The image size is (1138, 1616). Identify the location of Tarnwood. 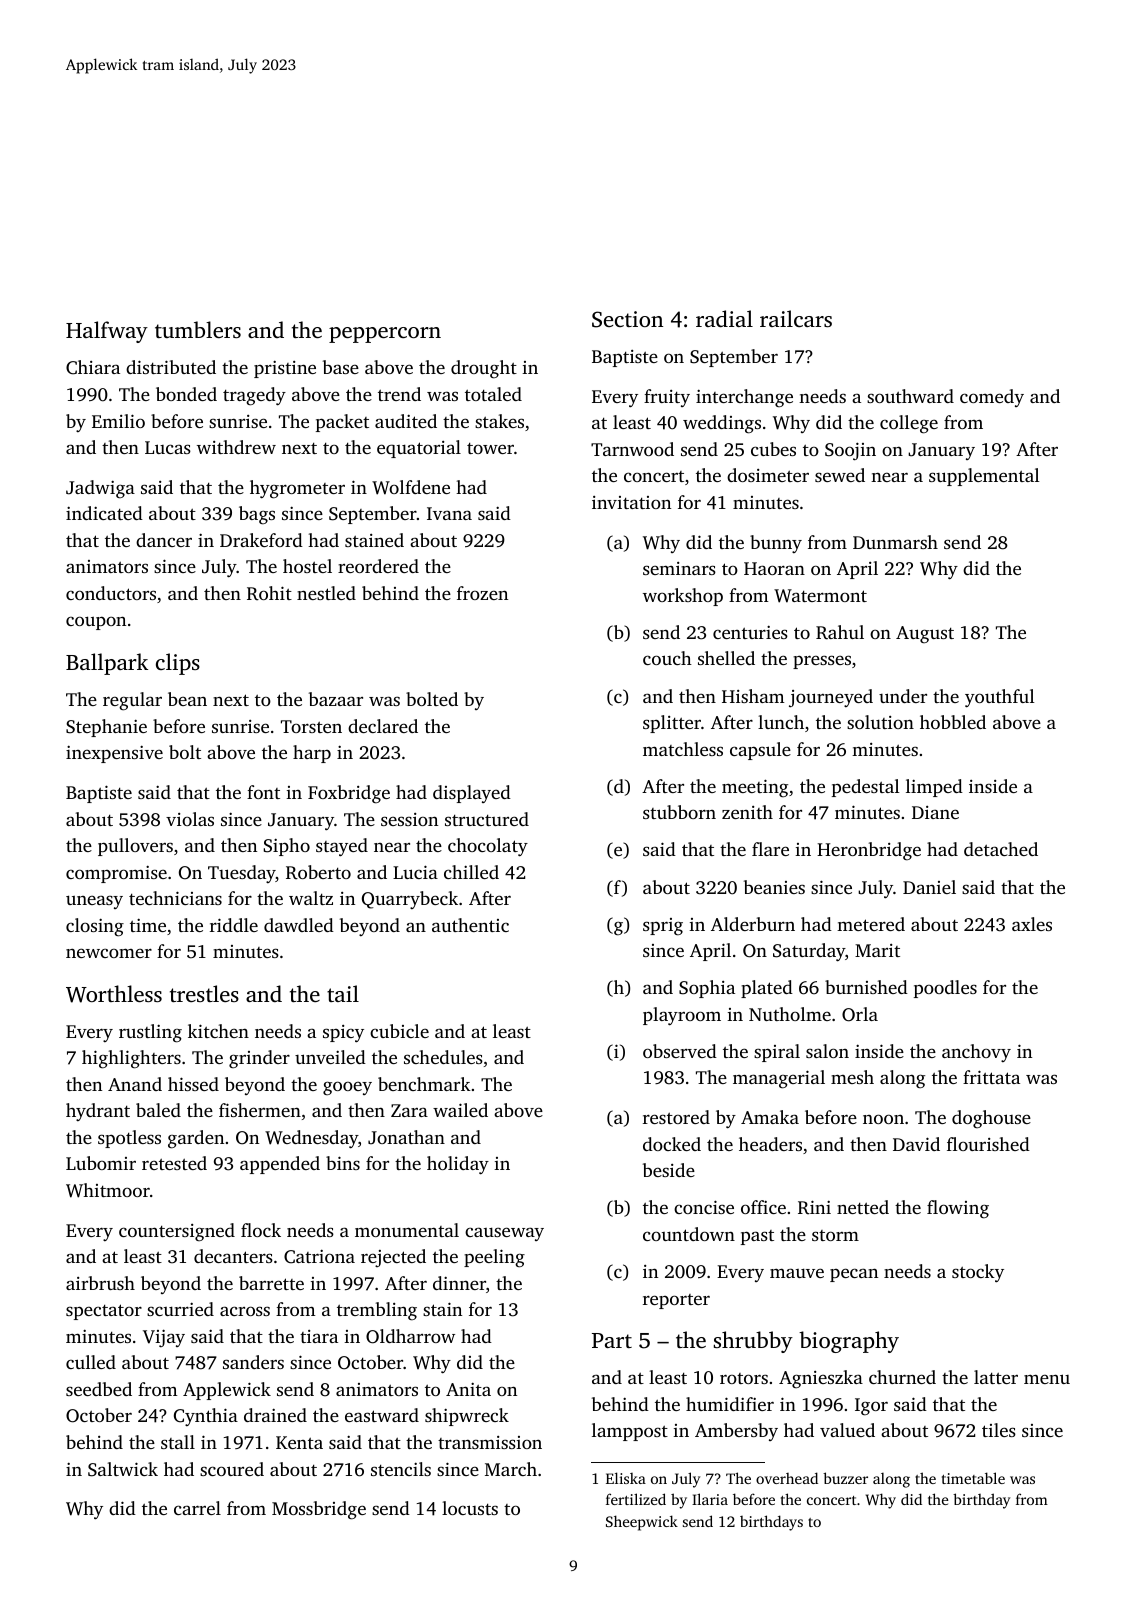
(632, 449).
